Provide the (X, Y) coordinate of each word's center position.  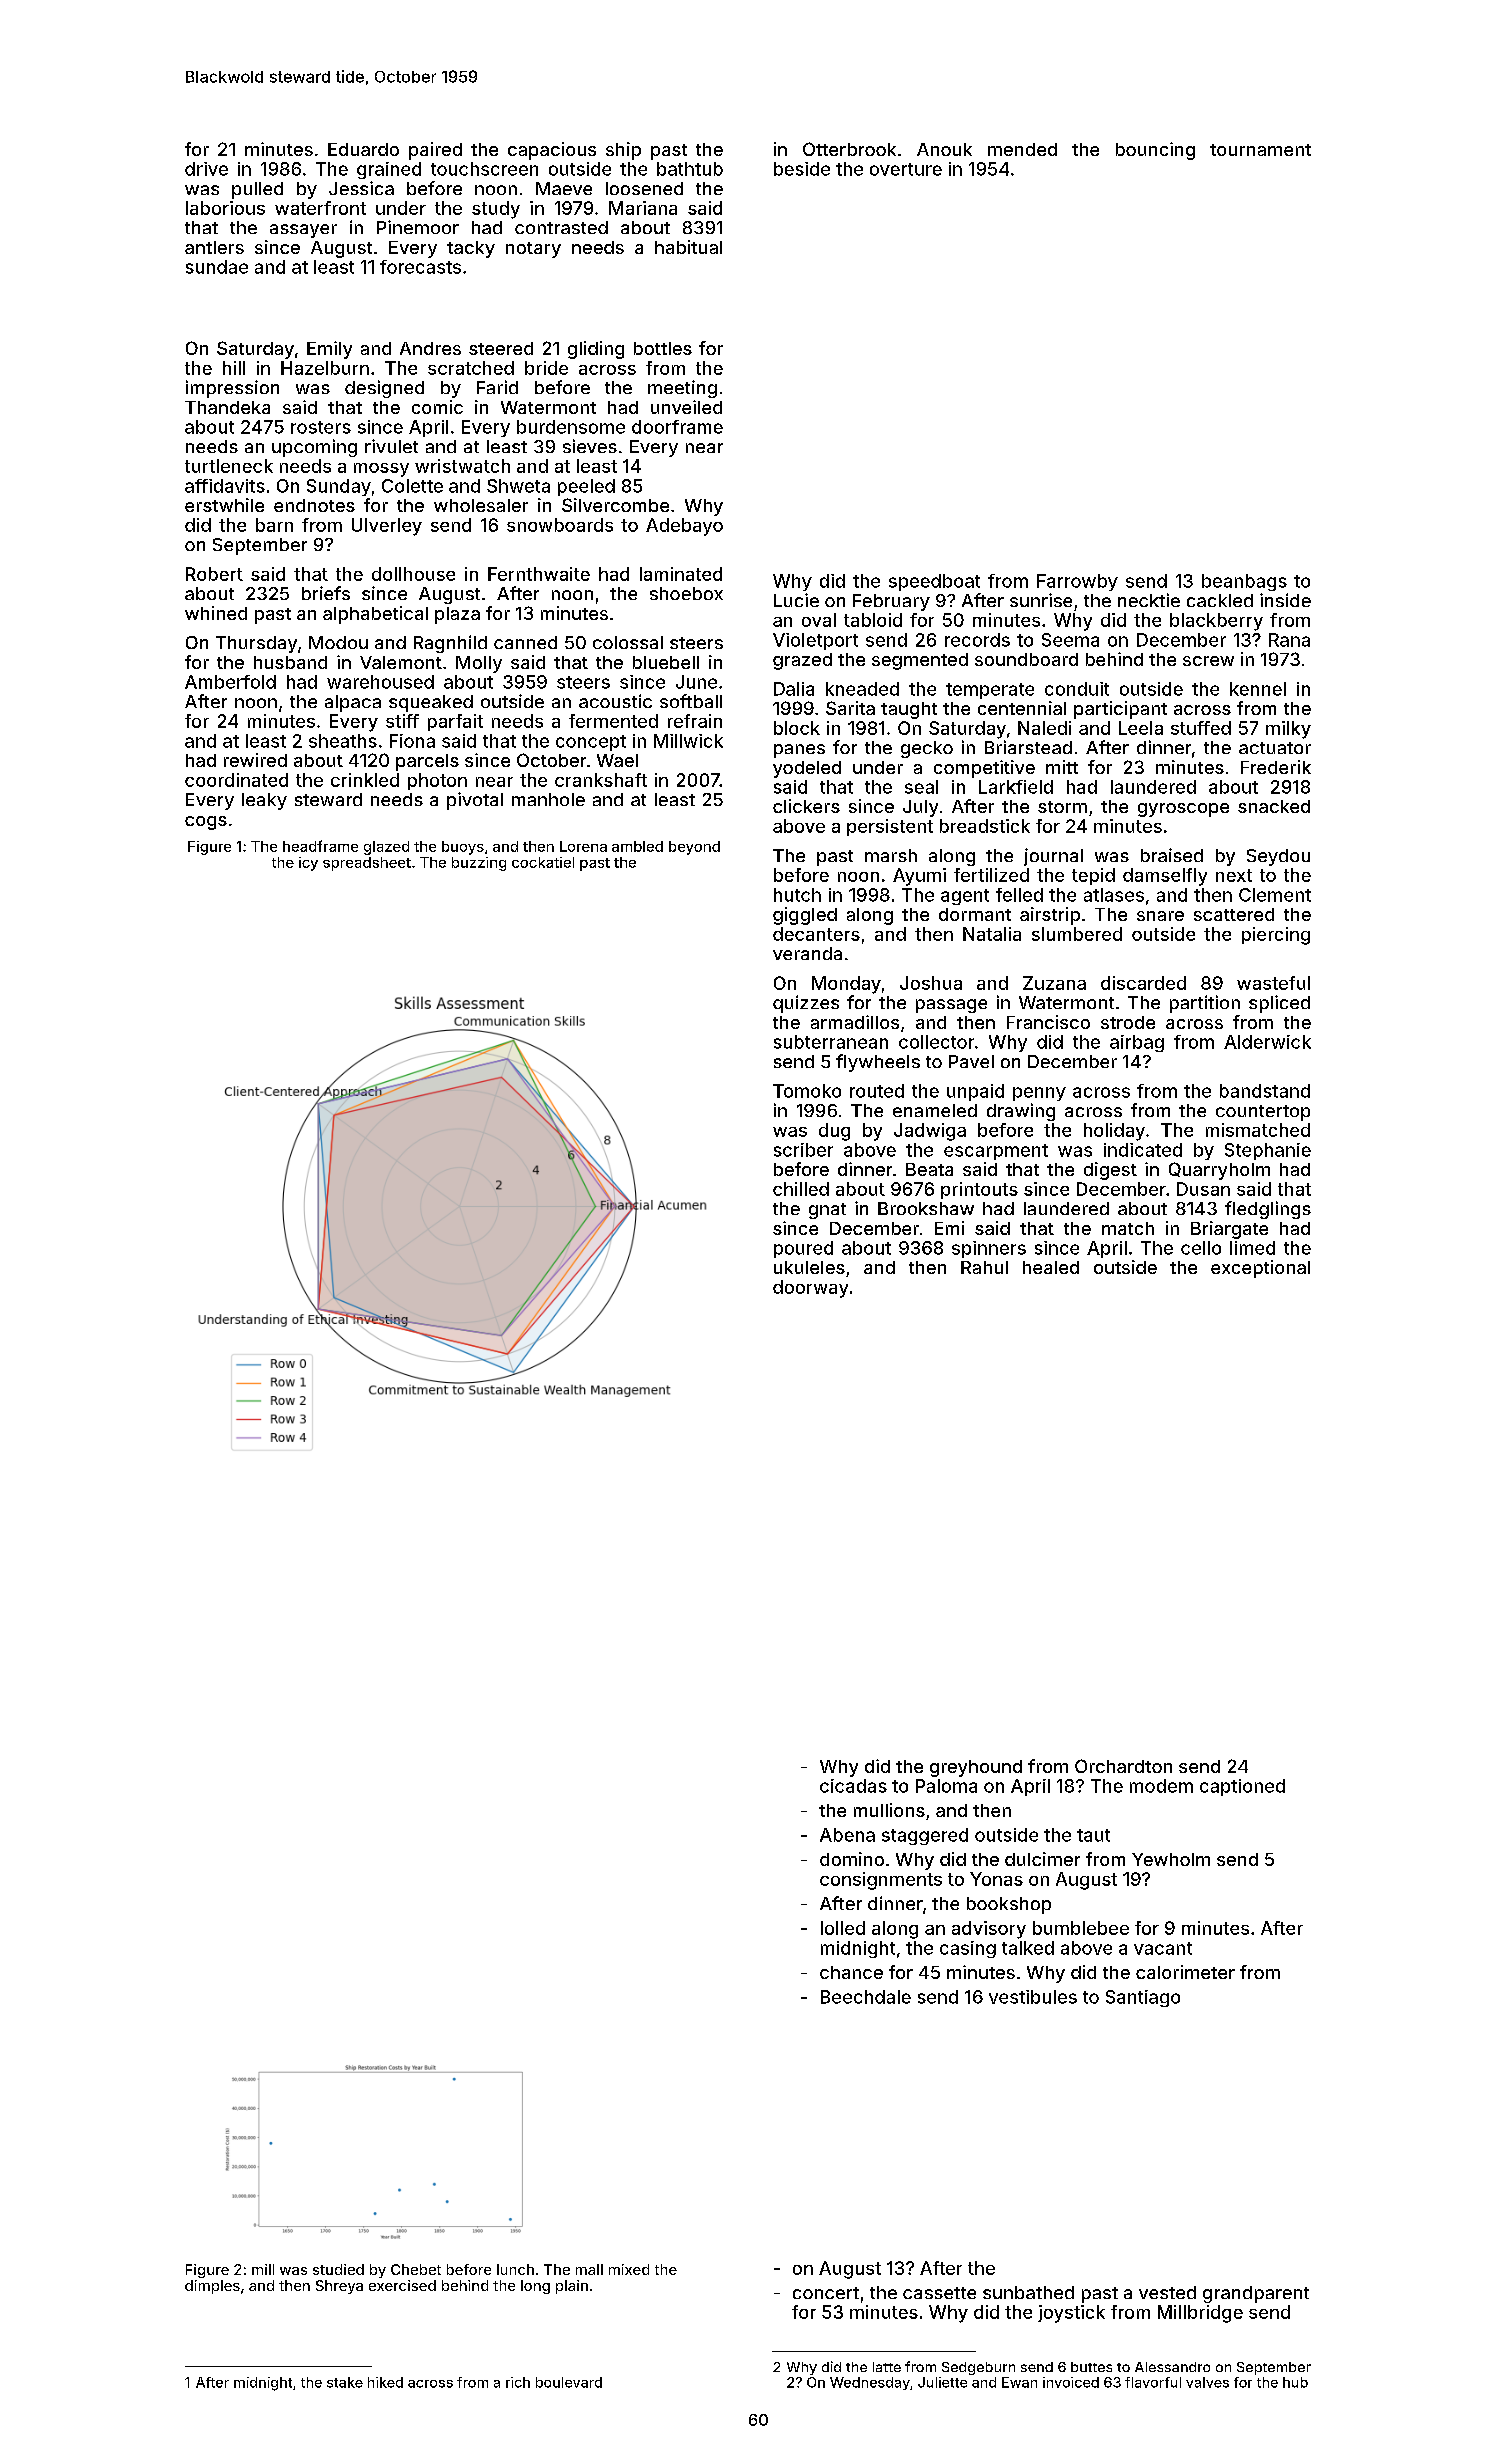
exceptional (1260, 1269)
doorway (810, 1289)
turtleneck (229, 466)
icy (308, 864)
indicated (1143, 1150)
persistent (890, 827)
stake (345, 2382)
